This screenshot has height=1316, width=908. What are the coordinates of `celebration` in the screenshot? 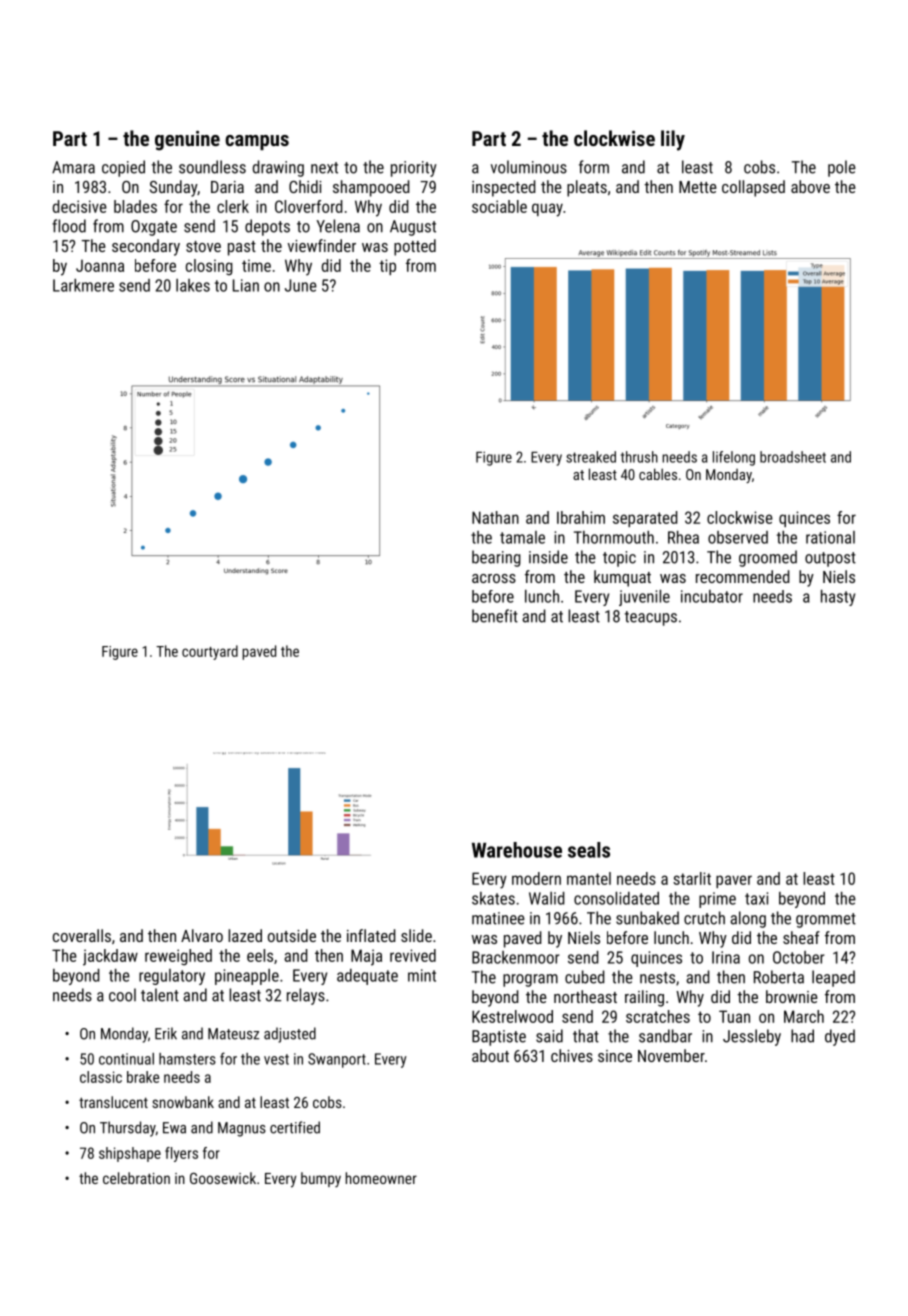 It's located at (136, 1178).
